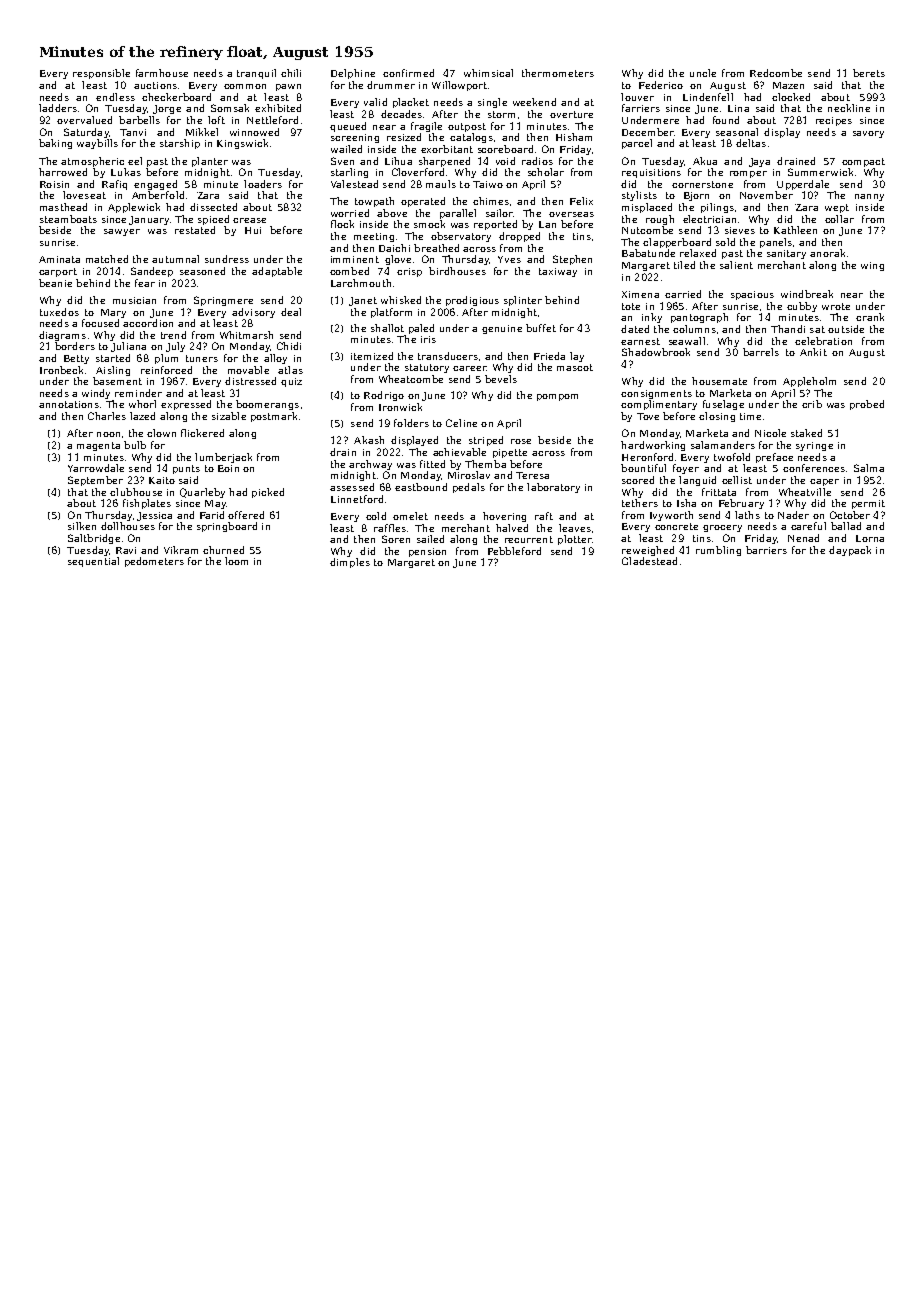 This screenshot has height=1308, width=924. What do you see at coordinates (839, 219) in the screenshot?
I see `collar` at bounding box center [839, 219].
